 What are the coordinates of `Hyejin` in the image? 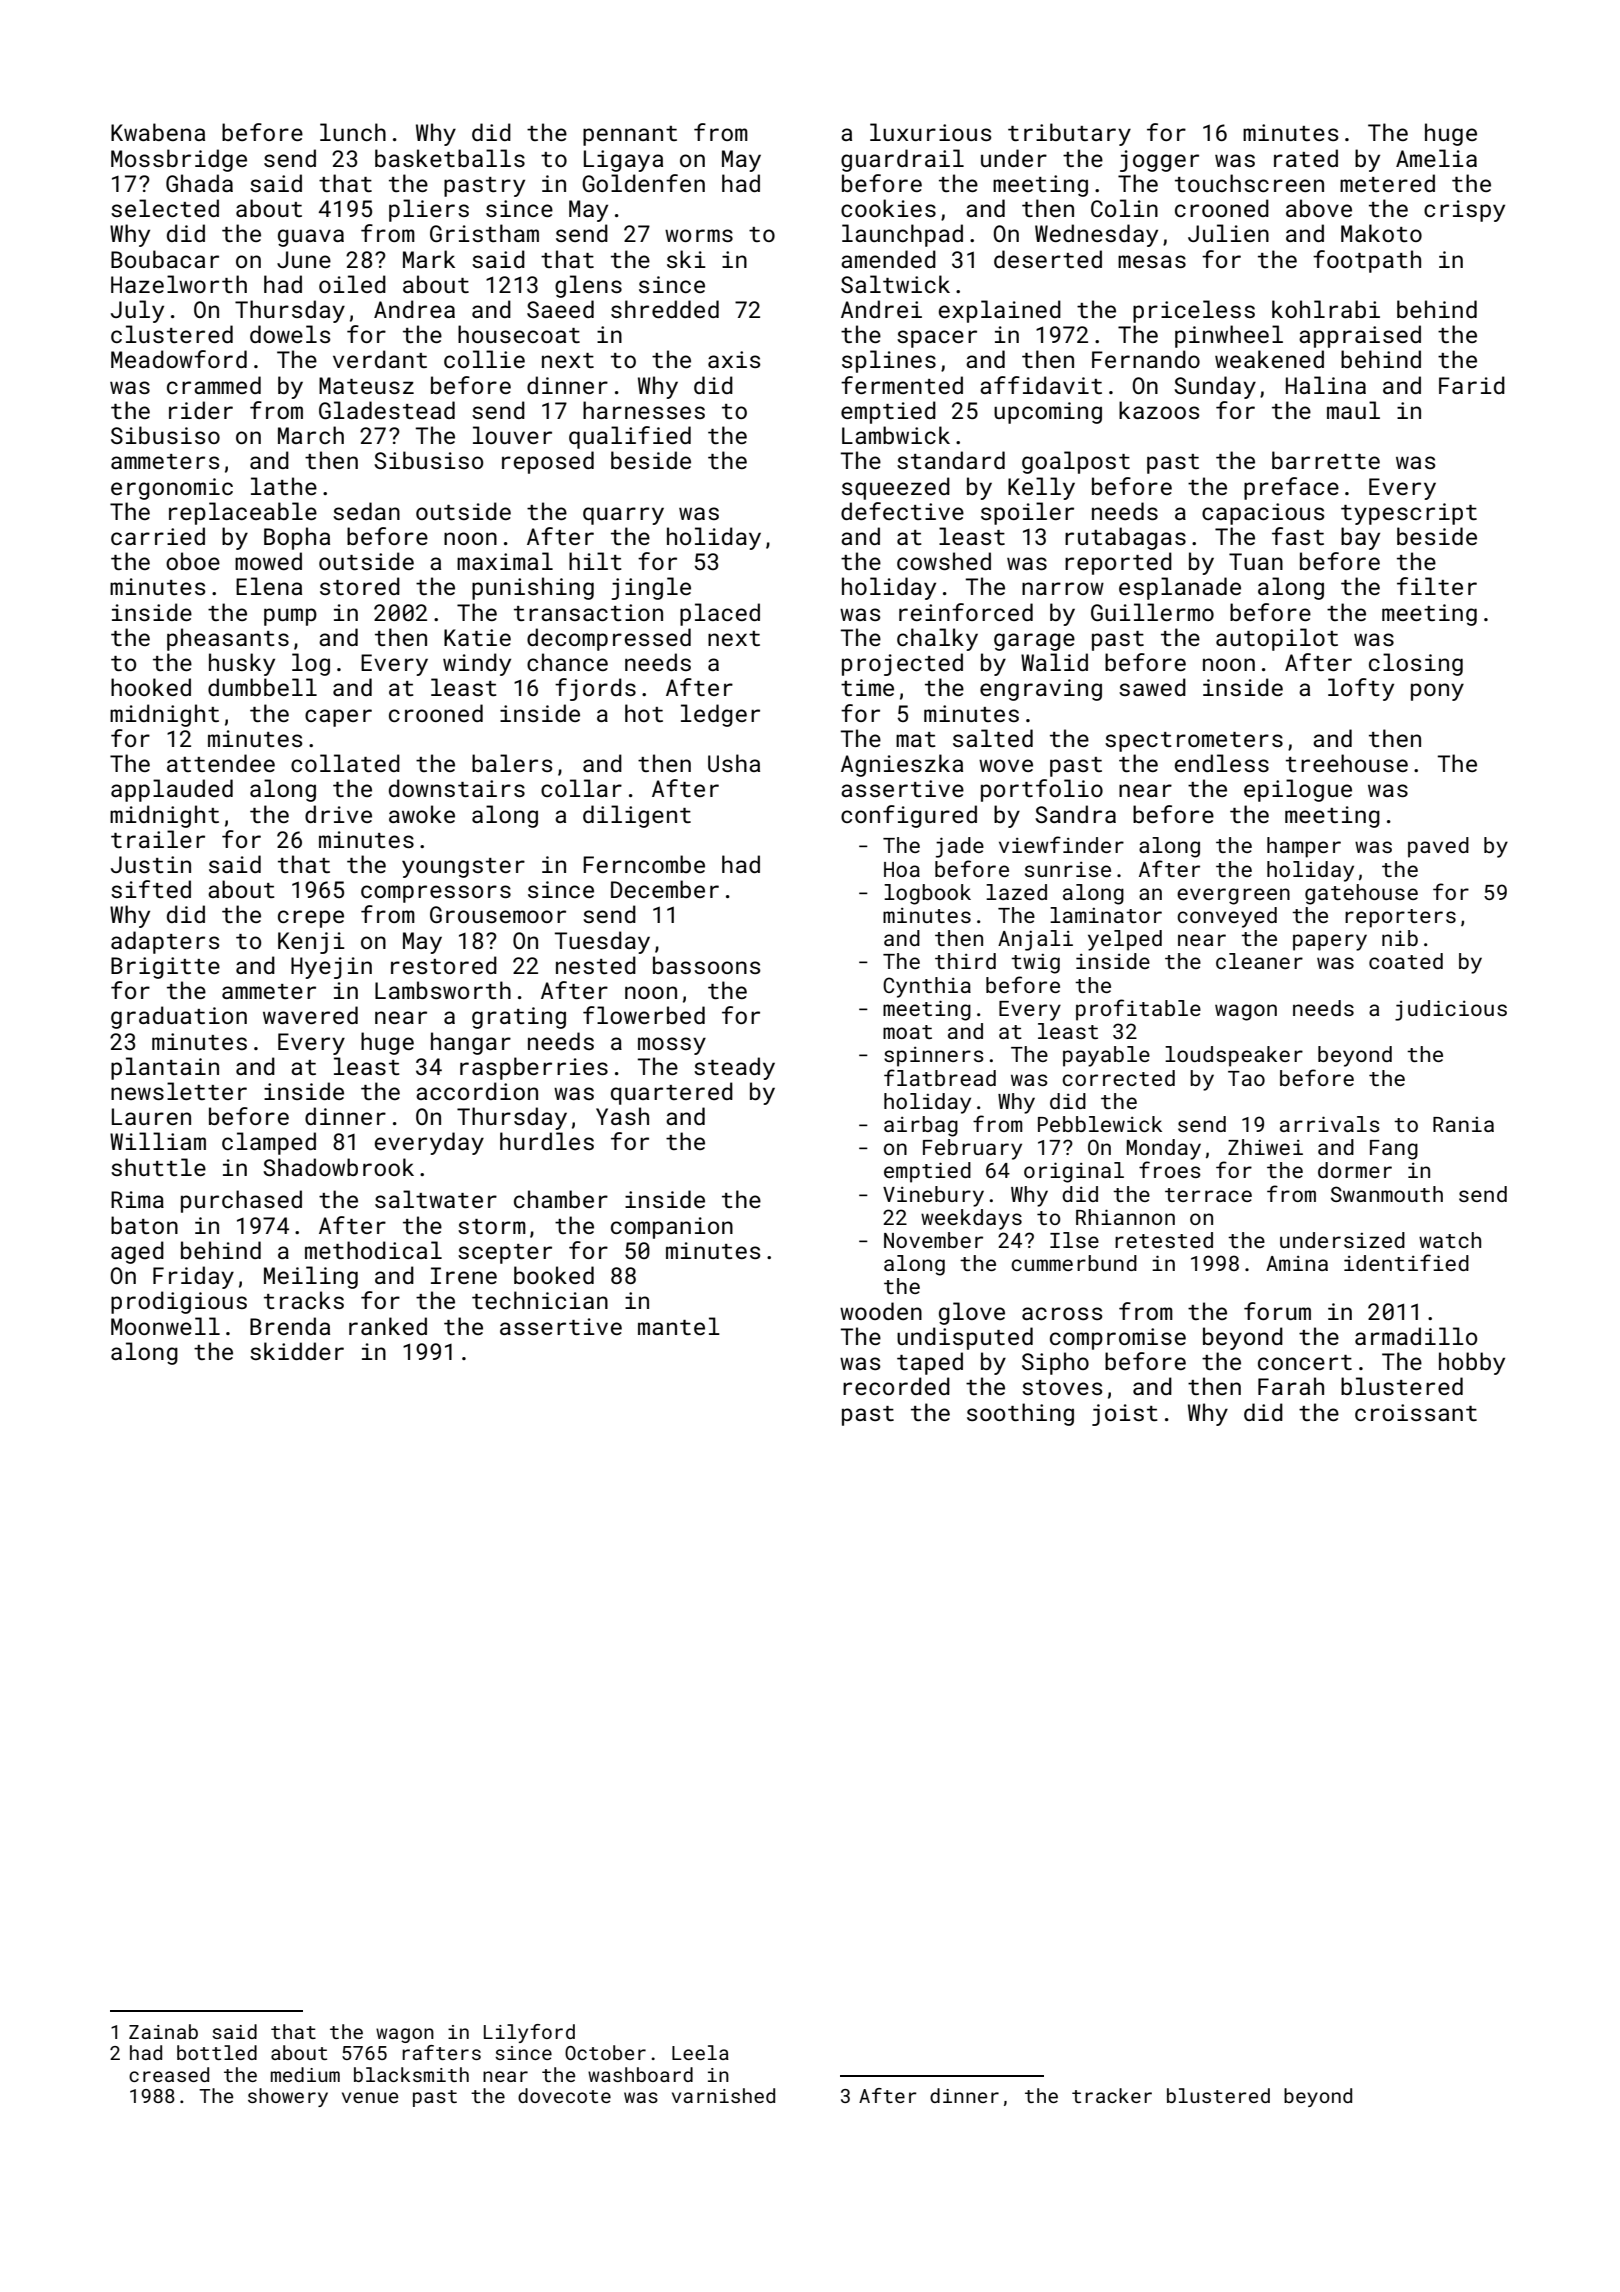 It's located at (331, 968).
